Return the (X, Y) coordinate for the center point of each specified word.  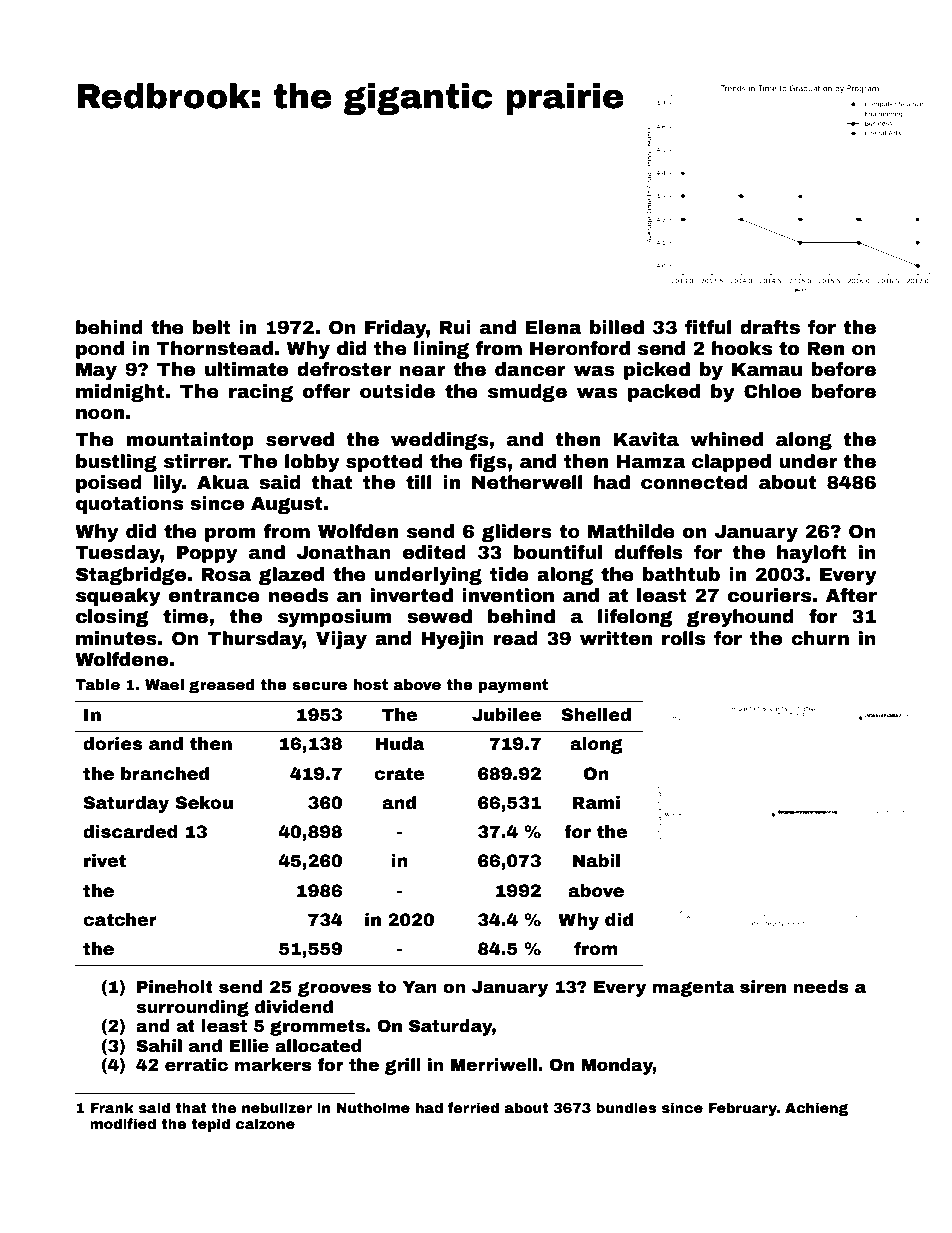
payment (513, 686)
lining (441, 350)
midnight (120, 393)
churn (820, 638)
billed (617, 327)
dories (112, 744)
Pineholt (175, 987)
